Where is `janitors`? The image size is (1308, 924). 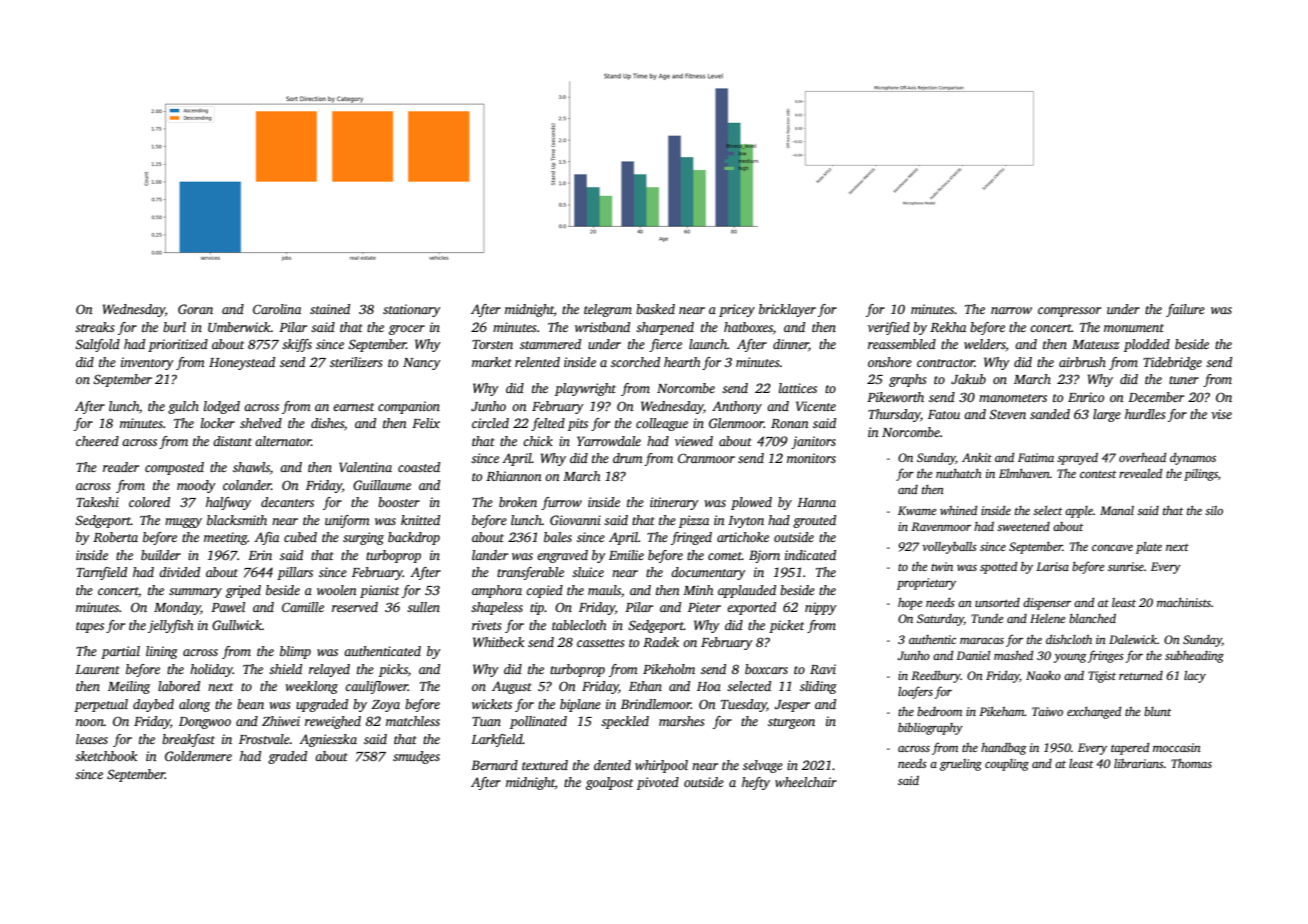
janitors is located at coordinates (813, 442).
